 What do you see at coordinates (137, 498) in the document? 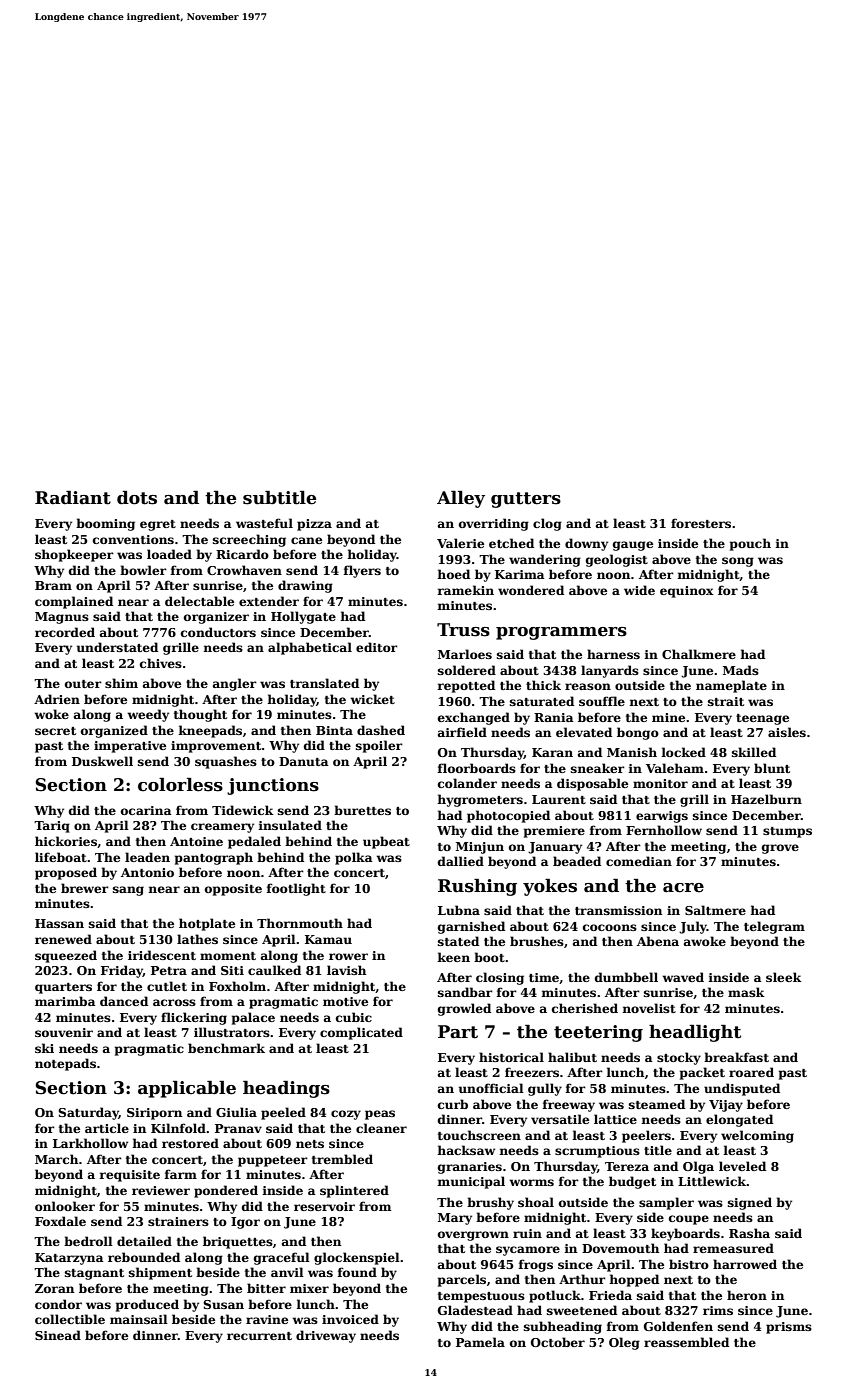
I see `dots` at bounding box center [137, 498].
